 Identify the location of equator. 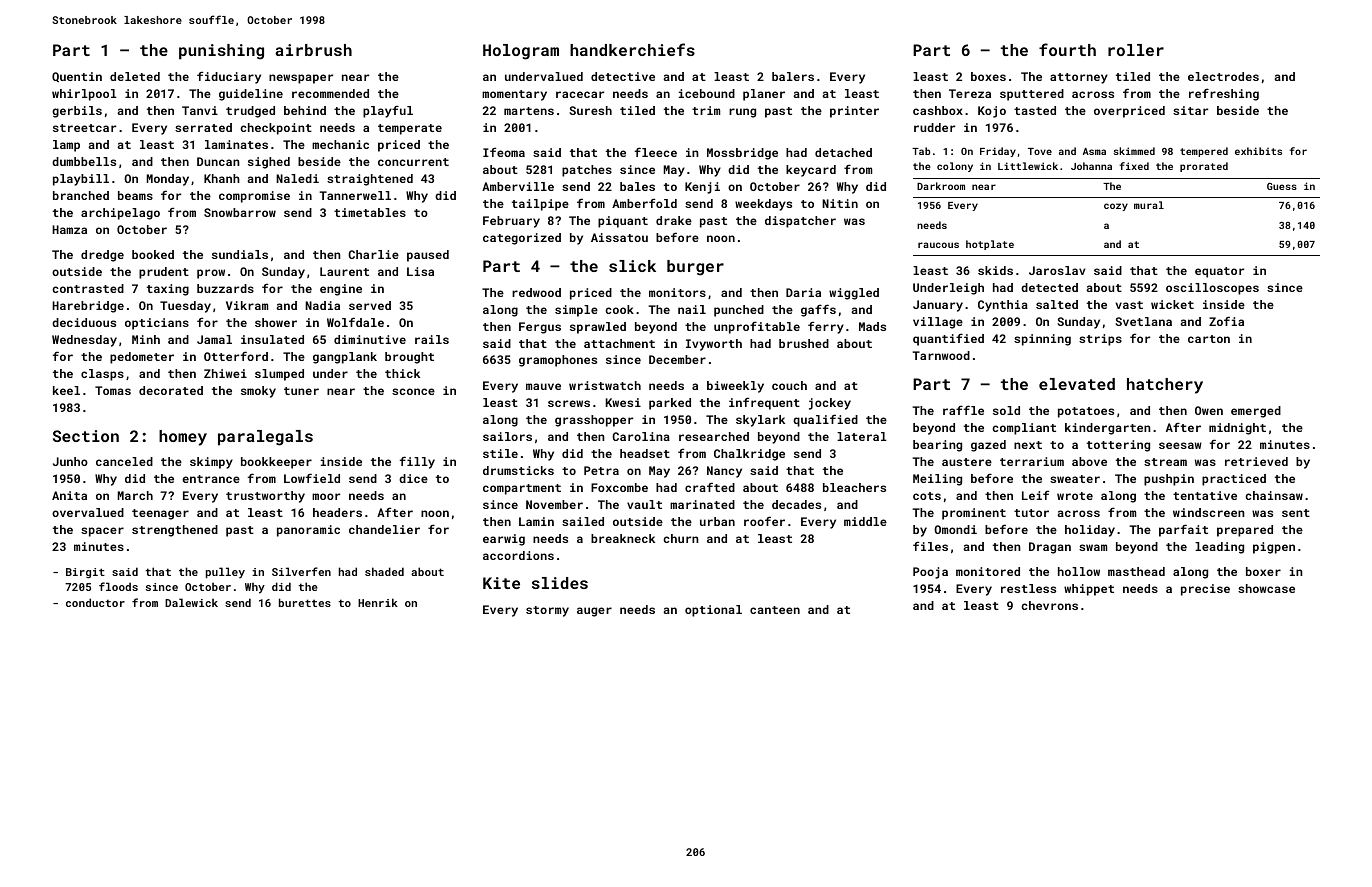
(1219, 272).
